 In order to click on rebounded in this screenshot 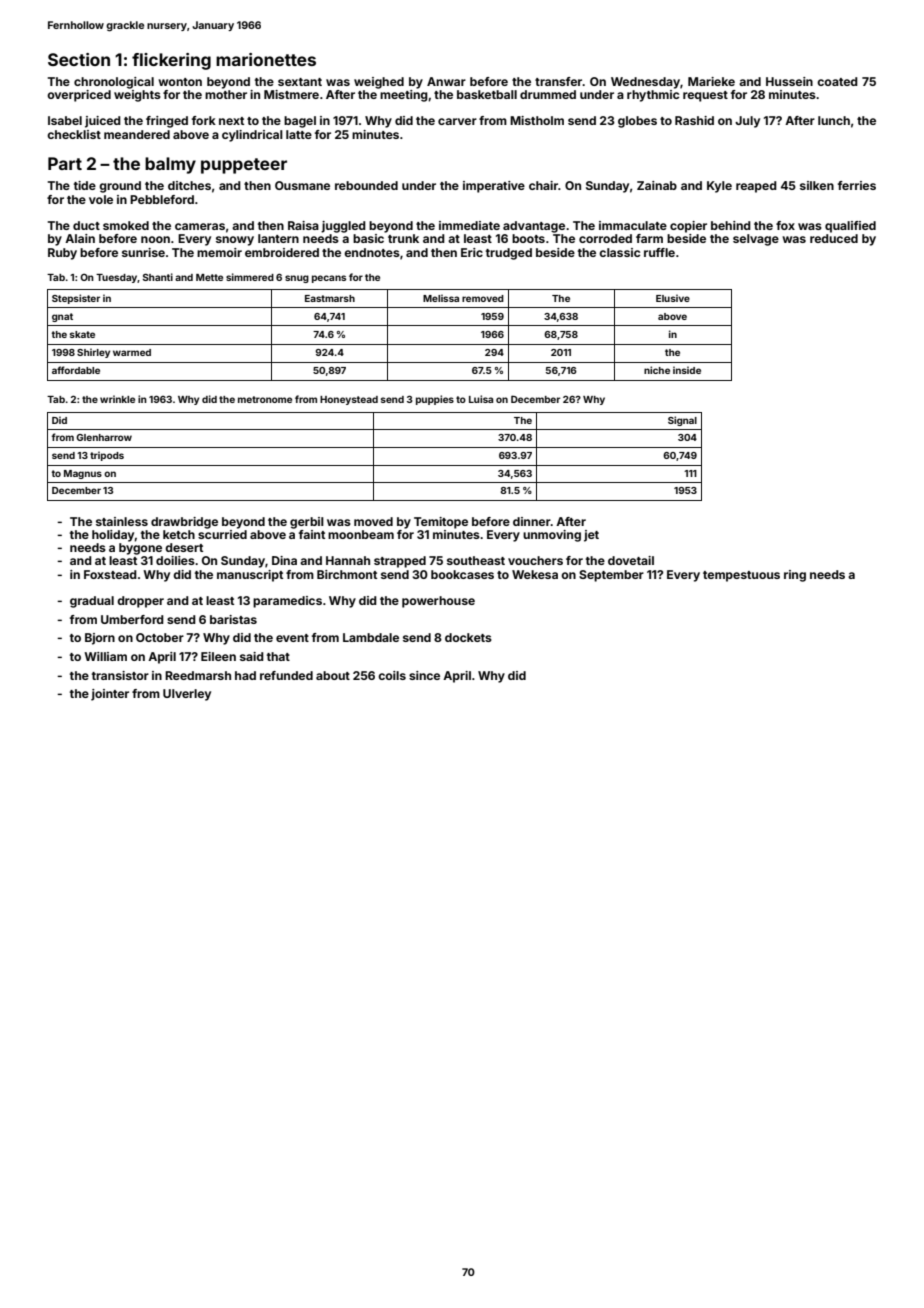, I will do `click(366, 185)`.
